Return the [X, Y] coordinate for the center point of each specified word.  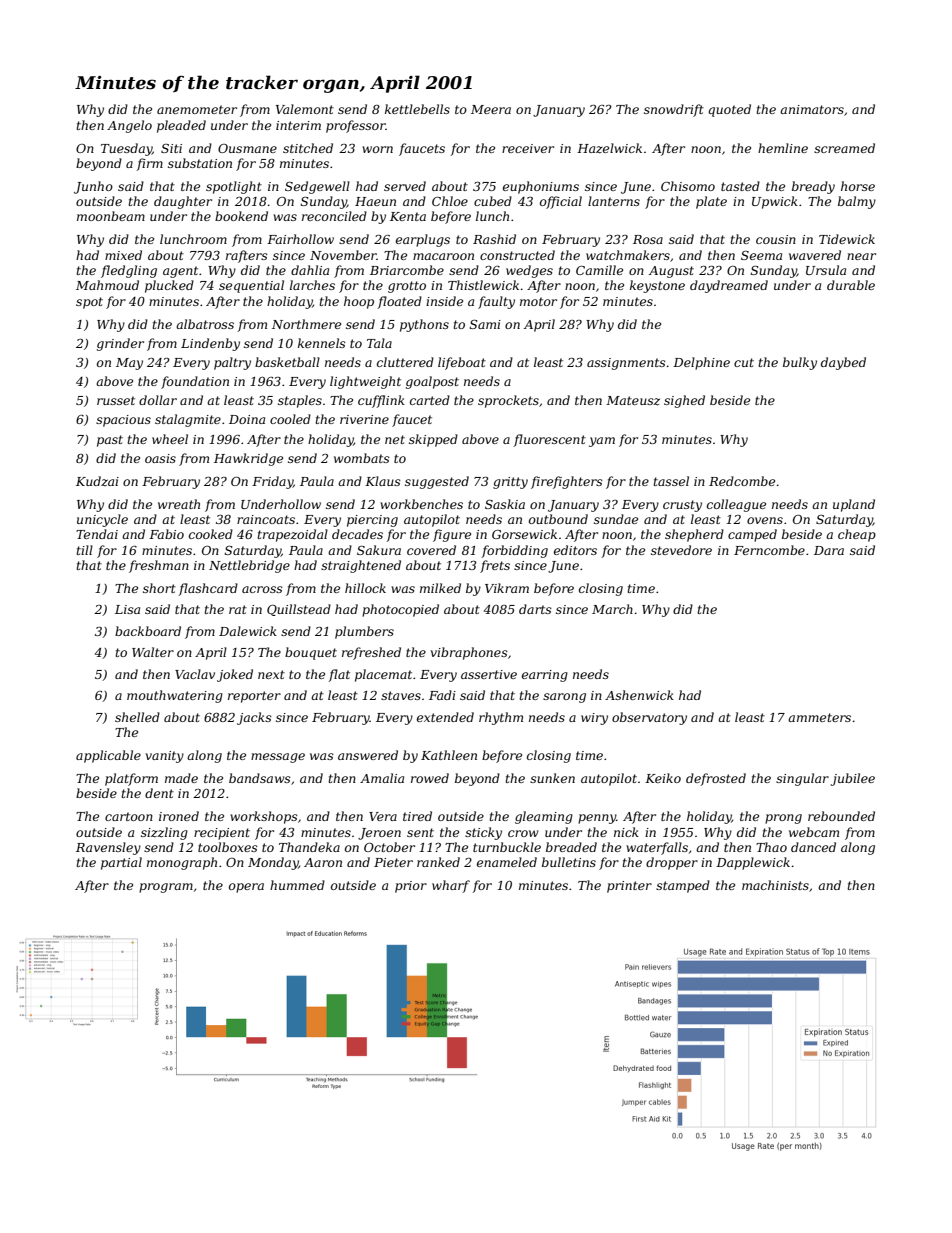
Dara [829, 550]
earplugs [423, 240]
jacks [254, 718]
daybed [843, 363]
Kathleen [449, 755]
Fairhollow [300, 239]
